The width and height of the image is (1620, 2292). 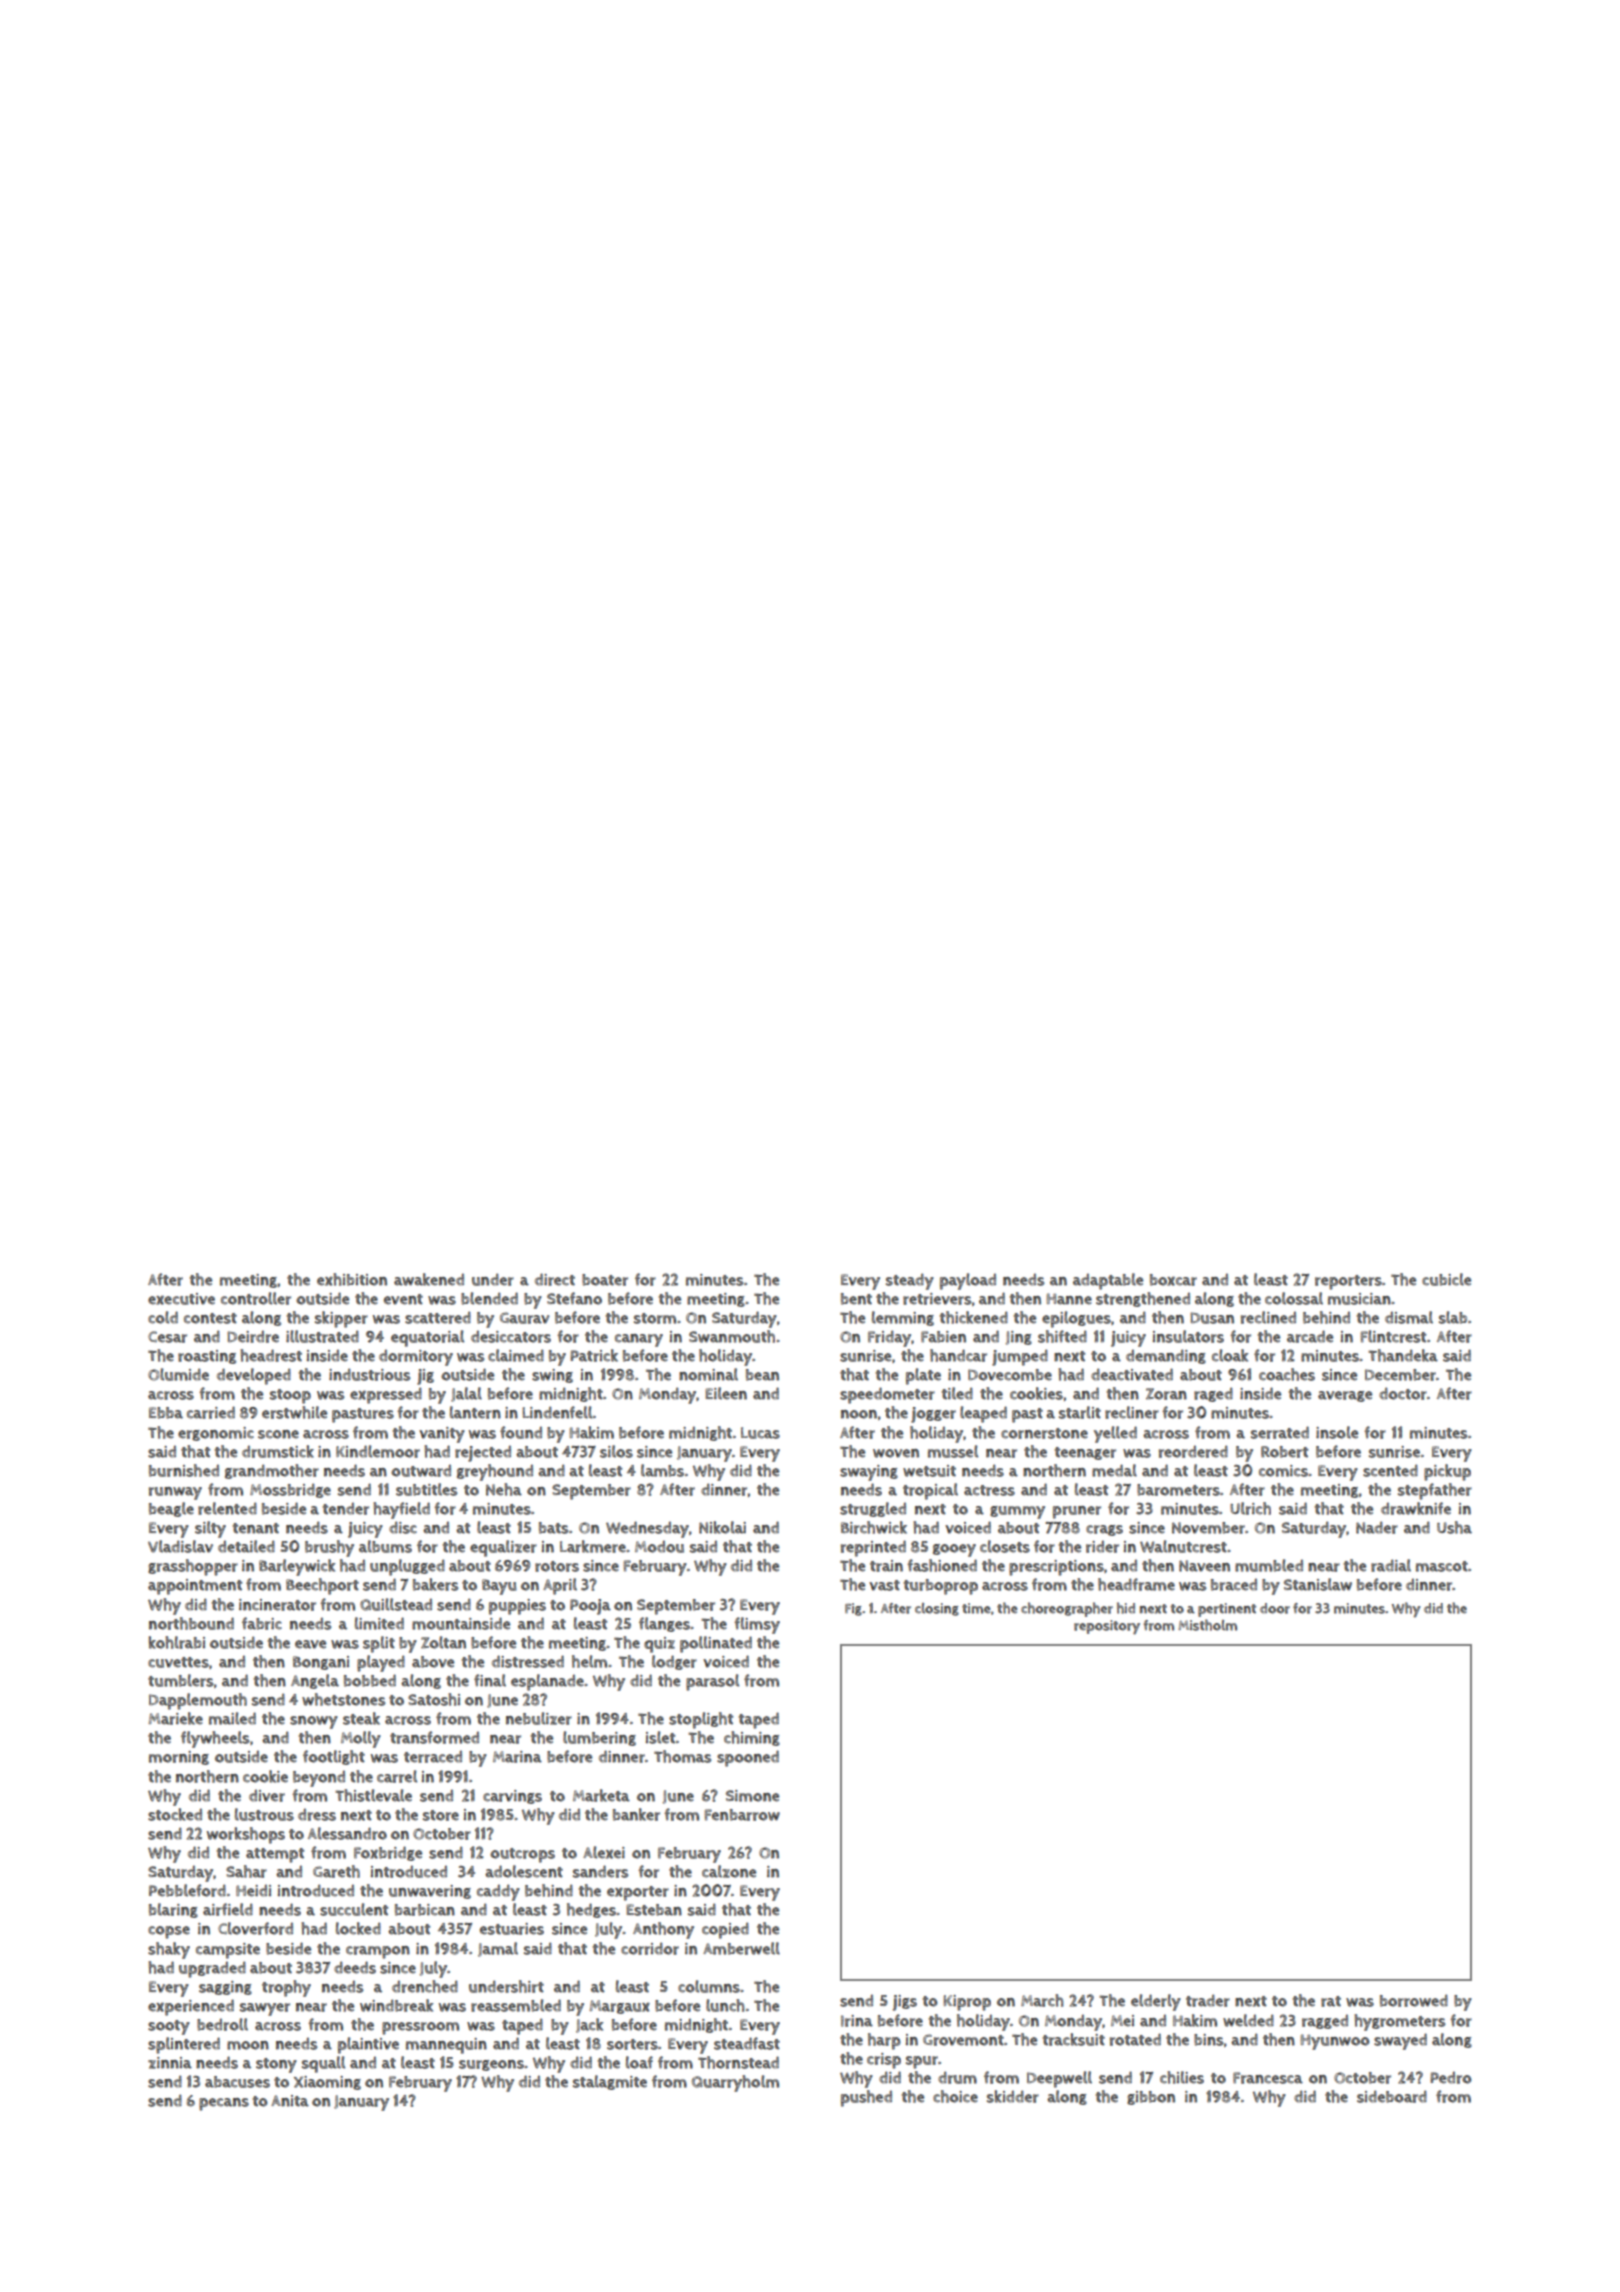 I want to click on trader, so click(x=1208, y=2000).
